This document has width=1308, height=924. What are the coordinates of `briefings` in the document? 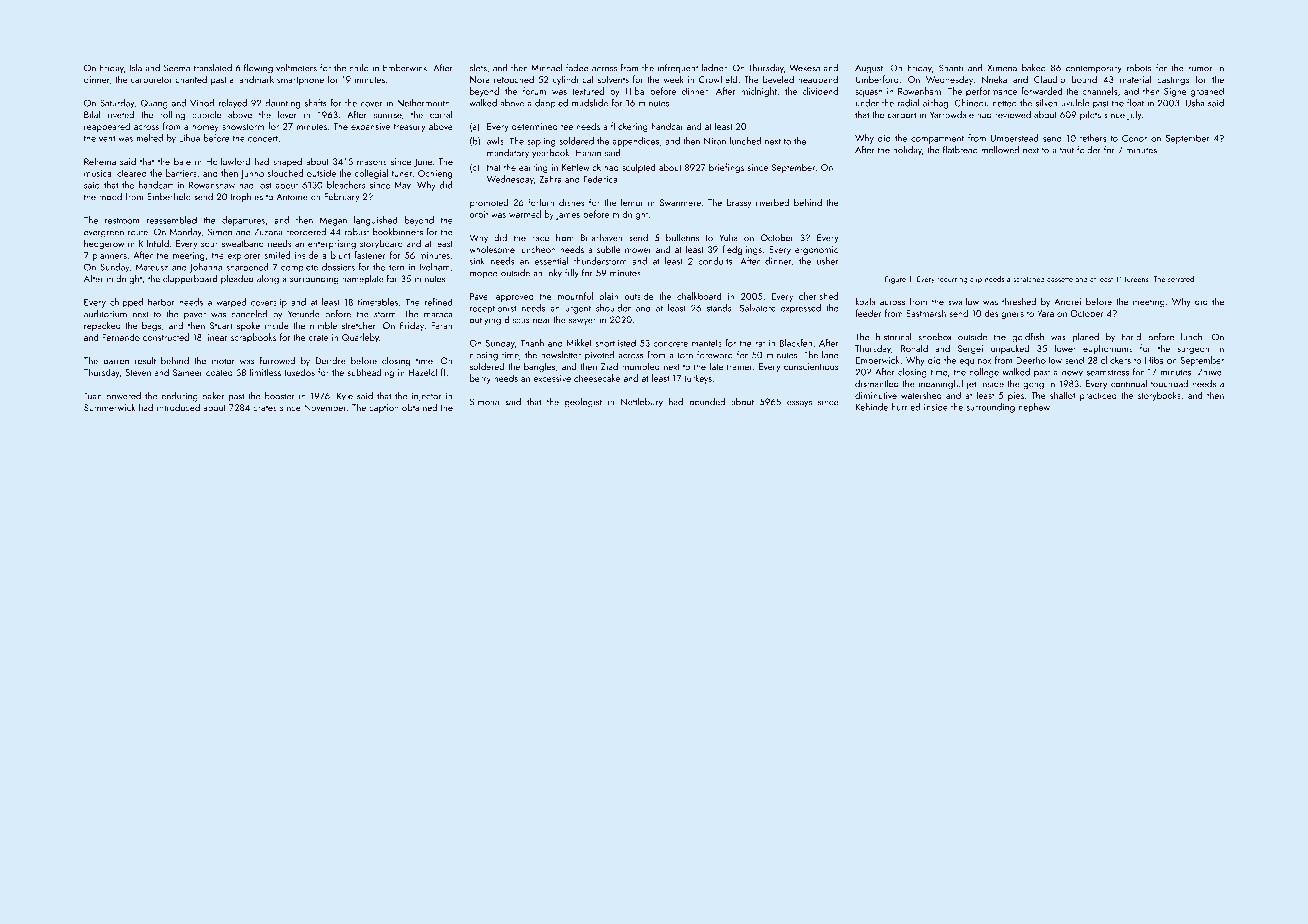 It's located at (726, 168).
